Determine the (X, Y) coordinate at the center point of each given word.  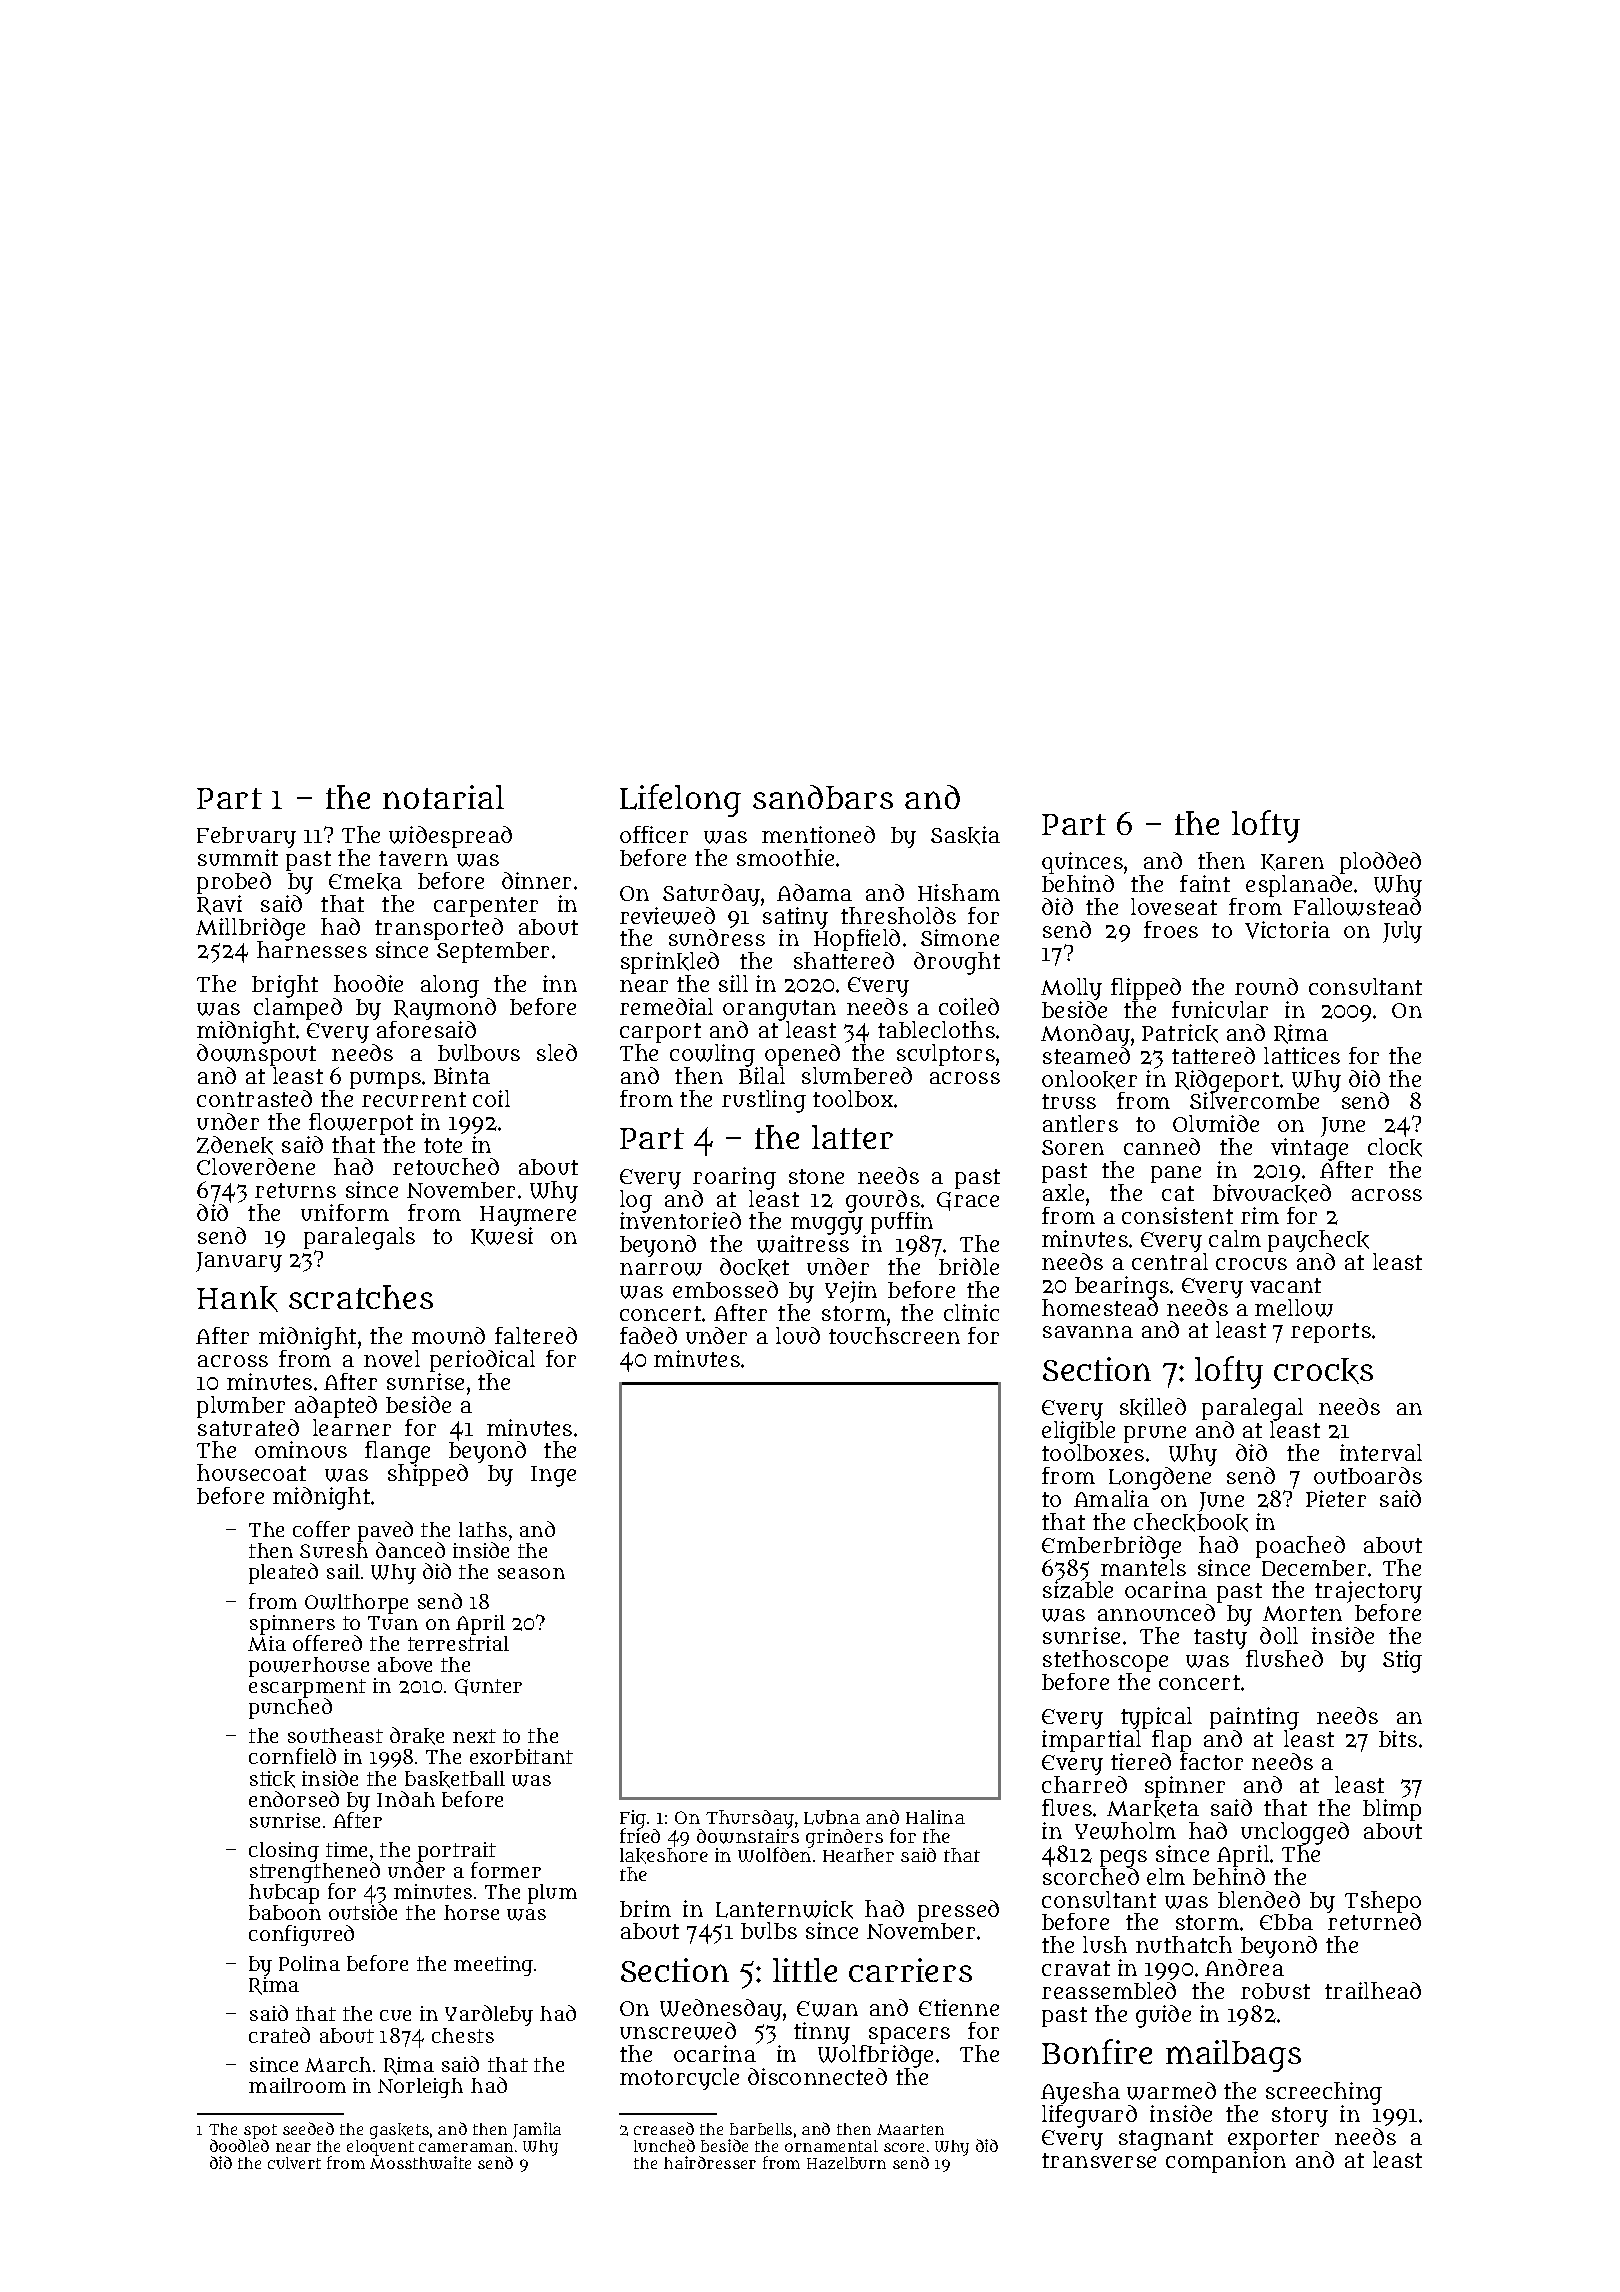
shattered (844, 960)
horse (471, 1912)
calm (1235, 1238)
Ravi (219, 905)
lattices (1302, 1055)
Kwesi (502, 1236)
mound (448, 1335)
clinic (971, 1312)
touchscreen (894, 1335)
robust (1275, 1991)
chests (463, 2035)
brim (645, 1908)
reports (1331, 1333)
